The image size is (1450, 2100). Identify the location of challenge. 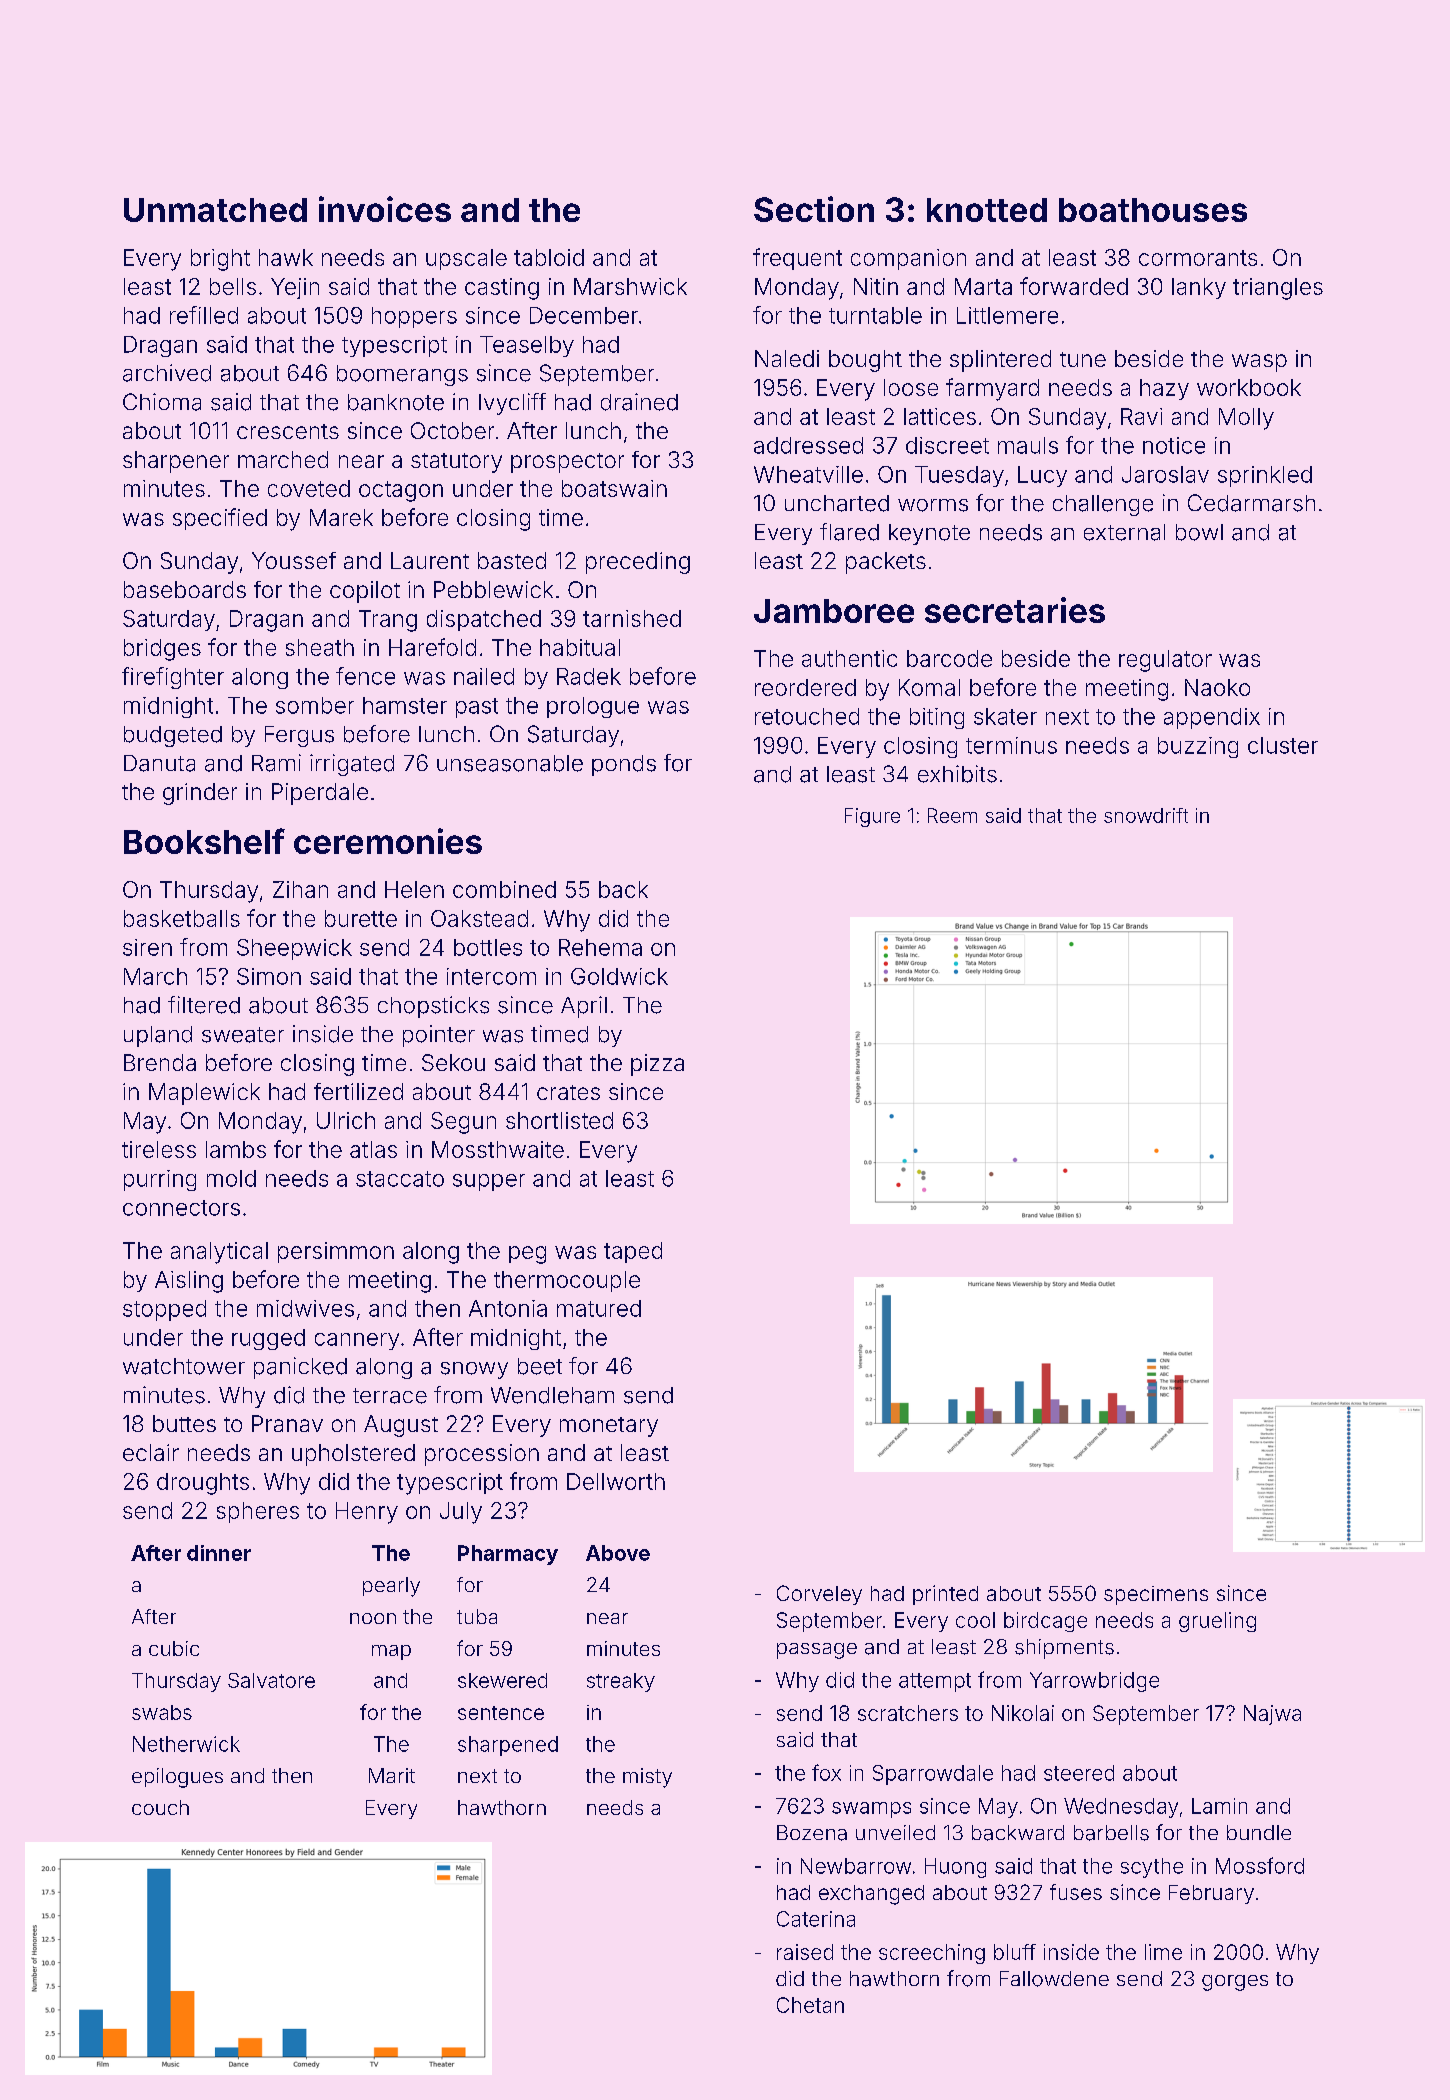
(1103, 505).
